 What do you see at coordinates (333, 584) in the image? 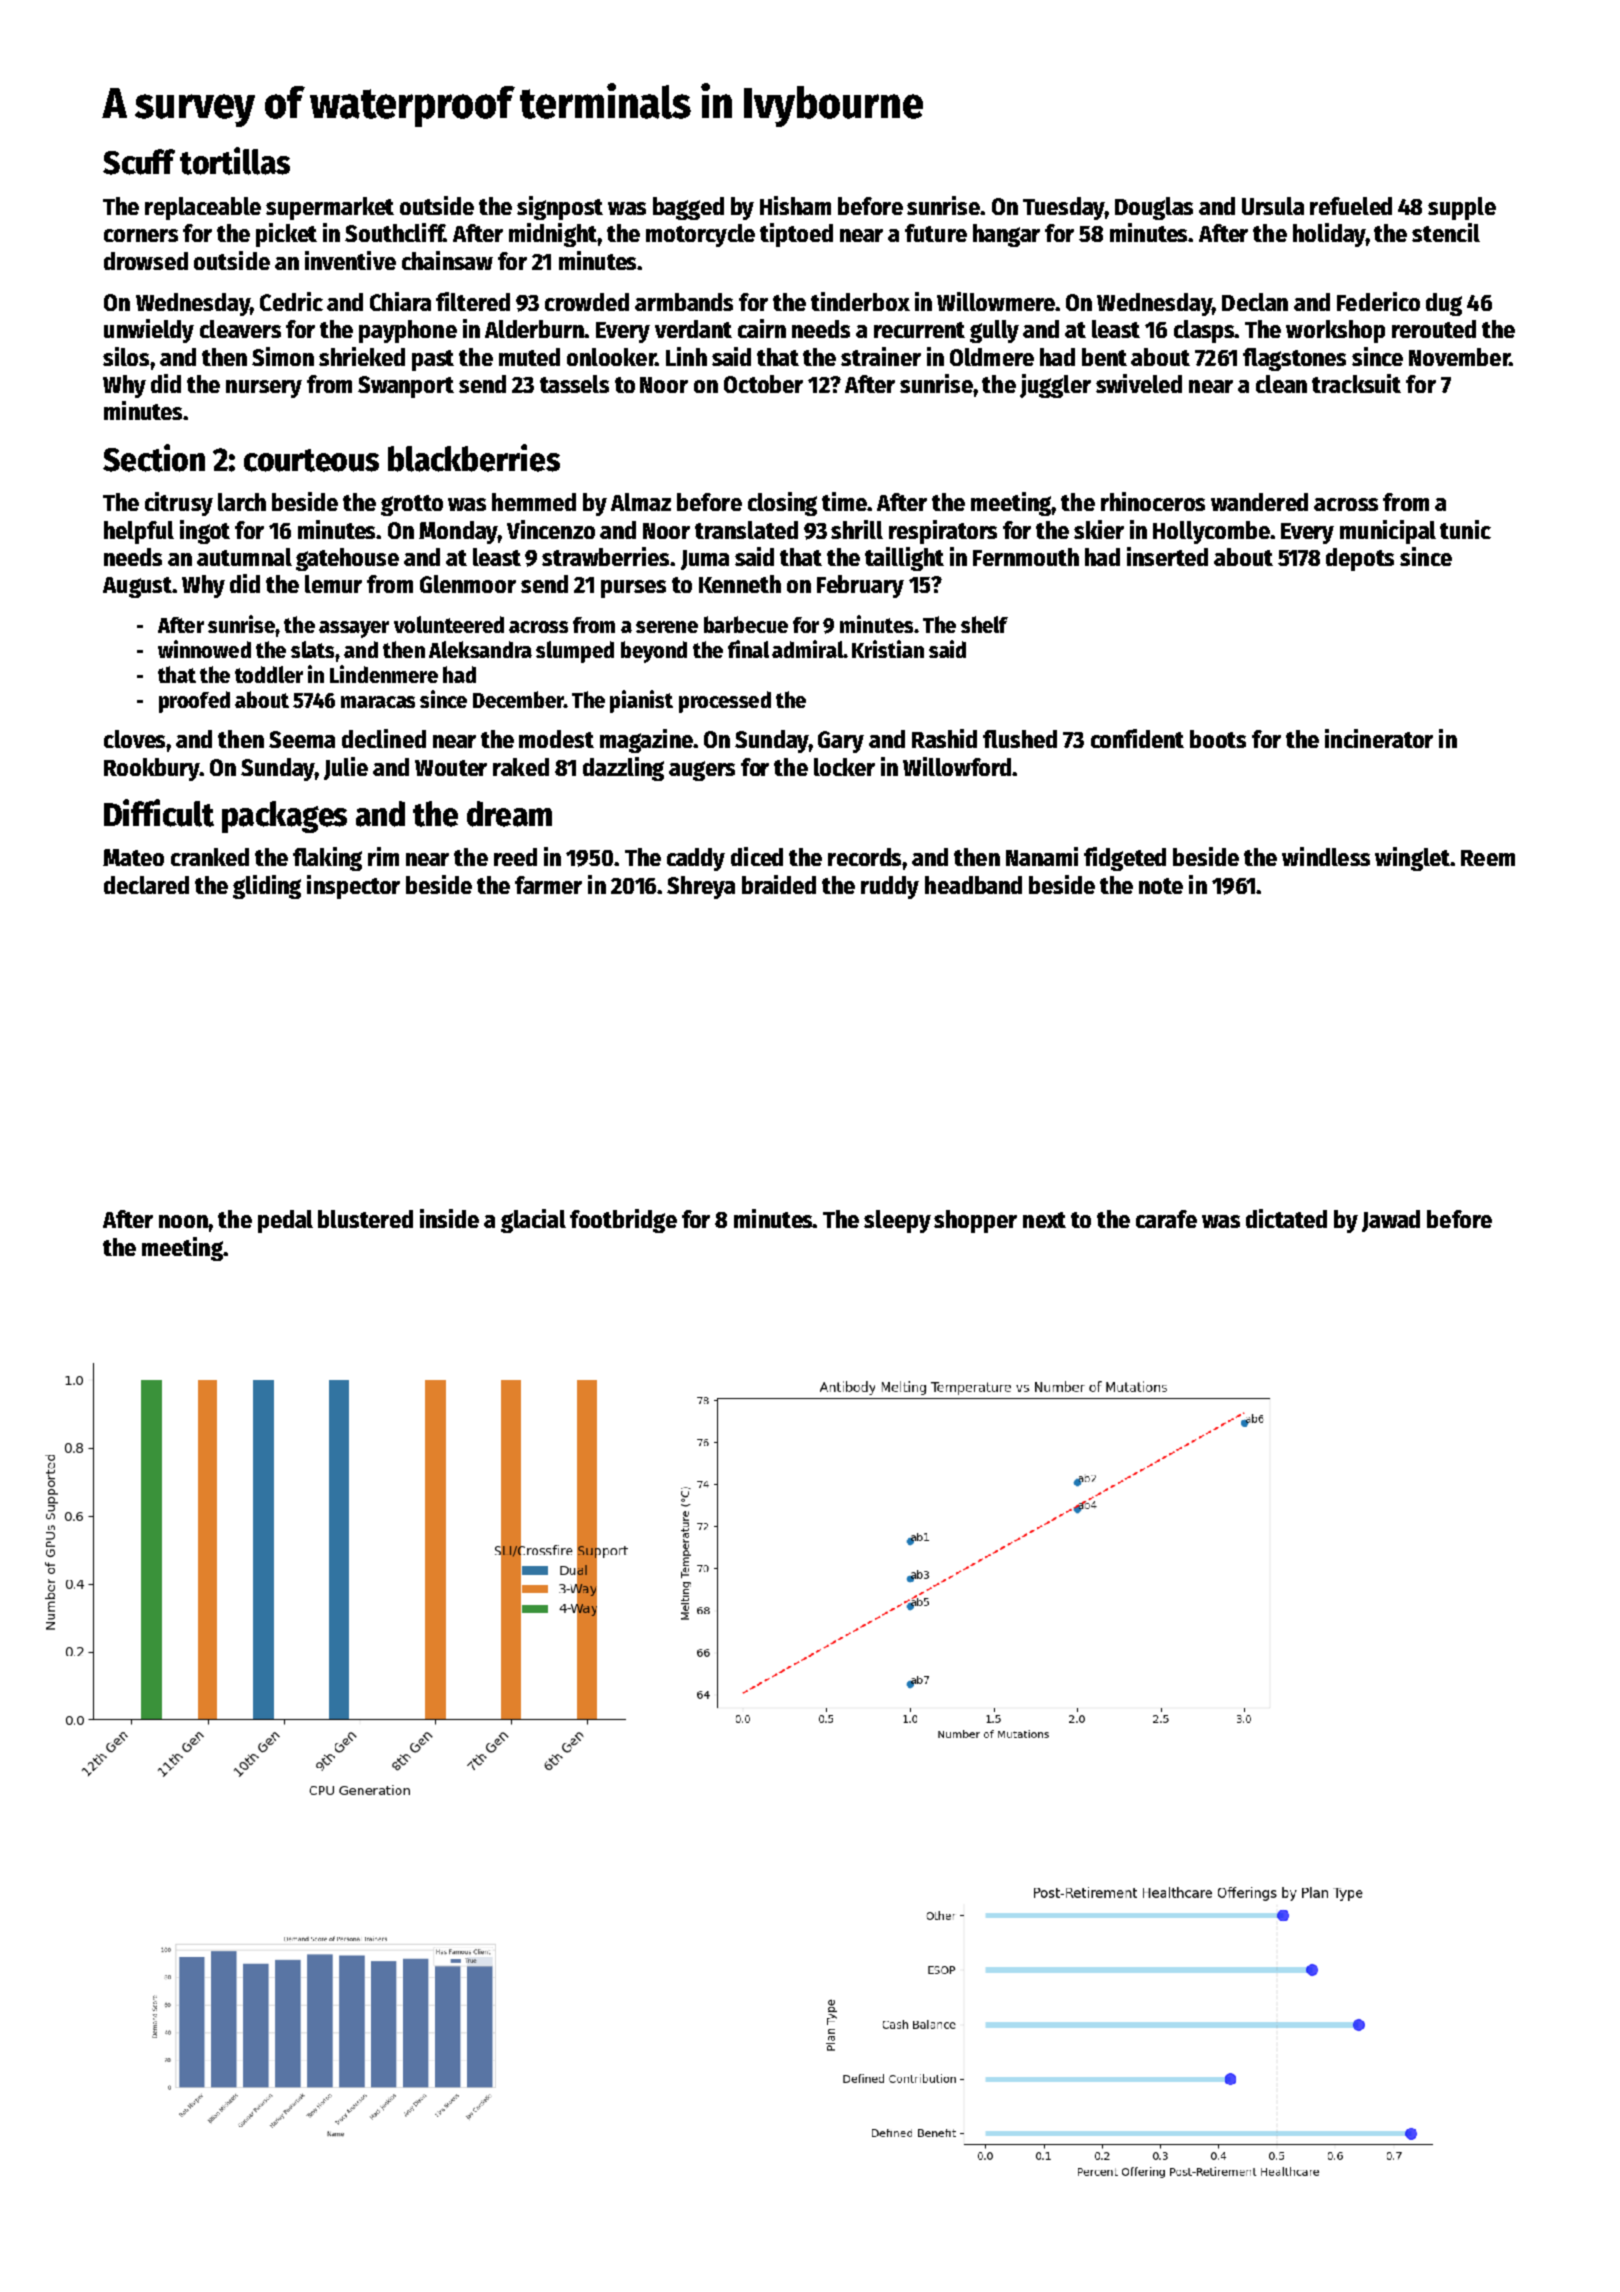
I see `lemur` at bounding box center [333, 584].
